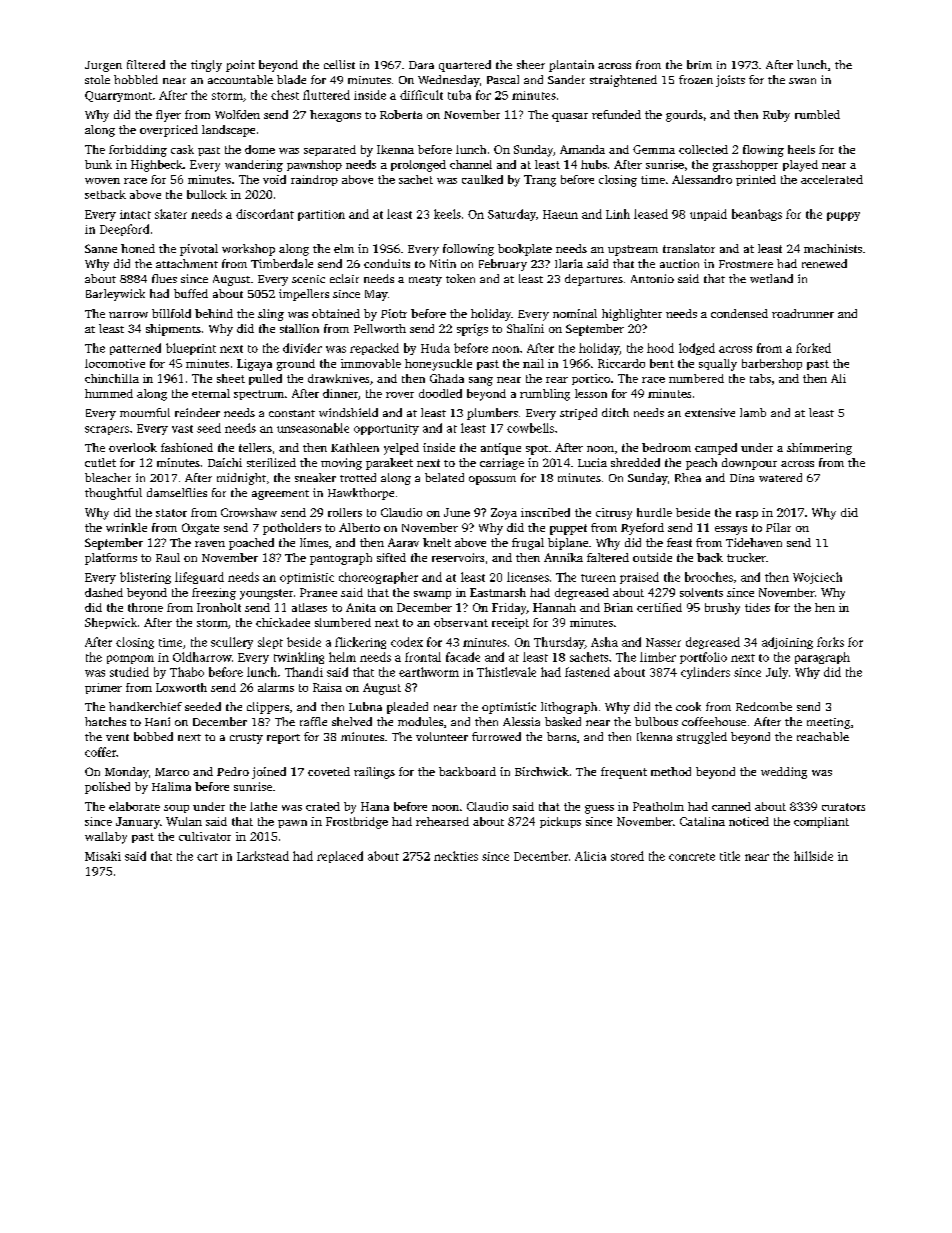 Image resolution: width=952 pixels, height=1233 pixels. I want to click on Thistlevale, so click(506, 672).
